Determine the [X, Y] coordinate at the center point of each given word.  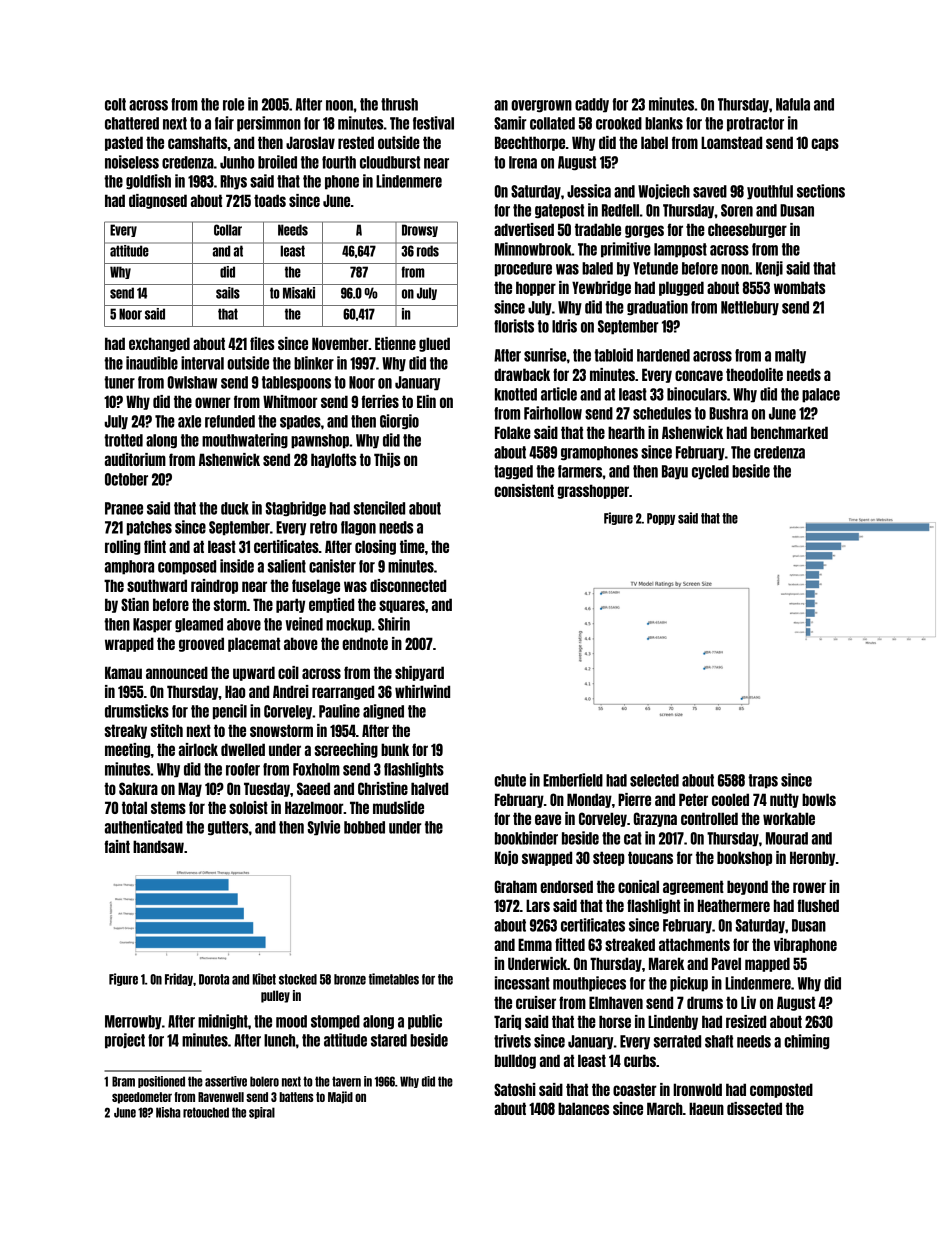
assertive [226, 1081]
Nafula [793, 104]
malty [790, 356]
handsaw [158, 846]
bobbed [364, 827]
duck [235, 508]
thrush [399, 104]
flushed [818, 905]
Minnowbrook [533, 249]
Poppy [661, 519]
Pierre [634, 799]
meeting [128, 750]
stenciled [379, 508]
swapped [547, 858]
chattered [132, 123]
